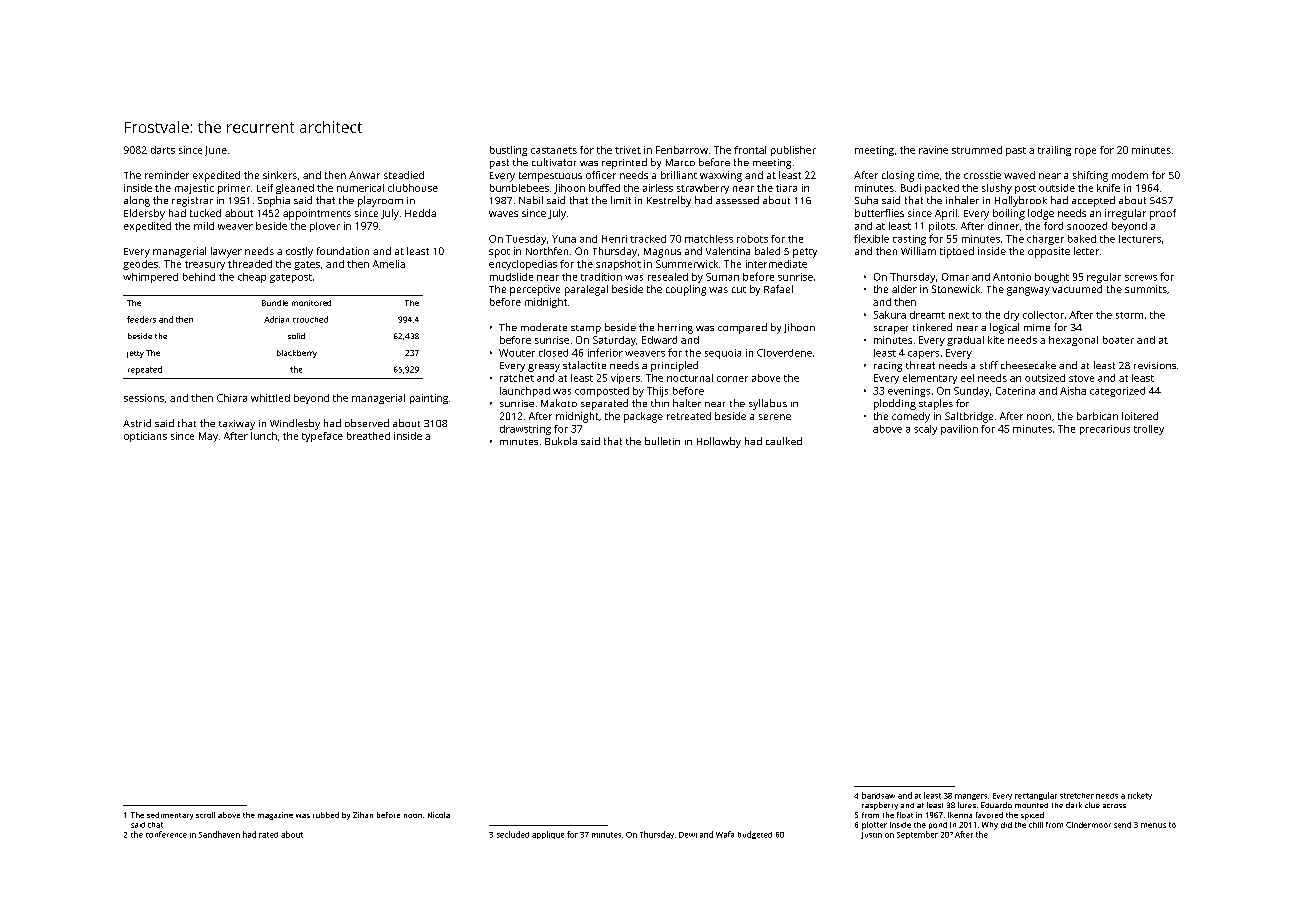 Image resolution: width=1308 pixels, height=924 pixels. Describe the element at coordinates (1077, 796) in the screenshot. I see `stretcher` at that location.
